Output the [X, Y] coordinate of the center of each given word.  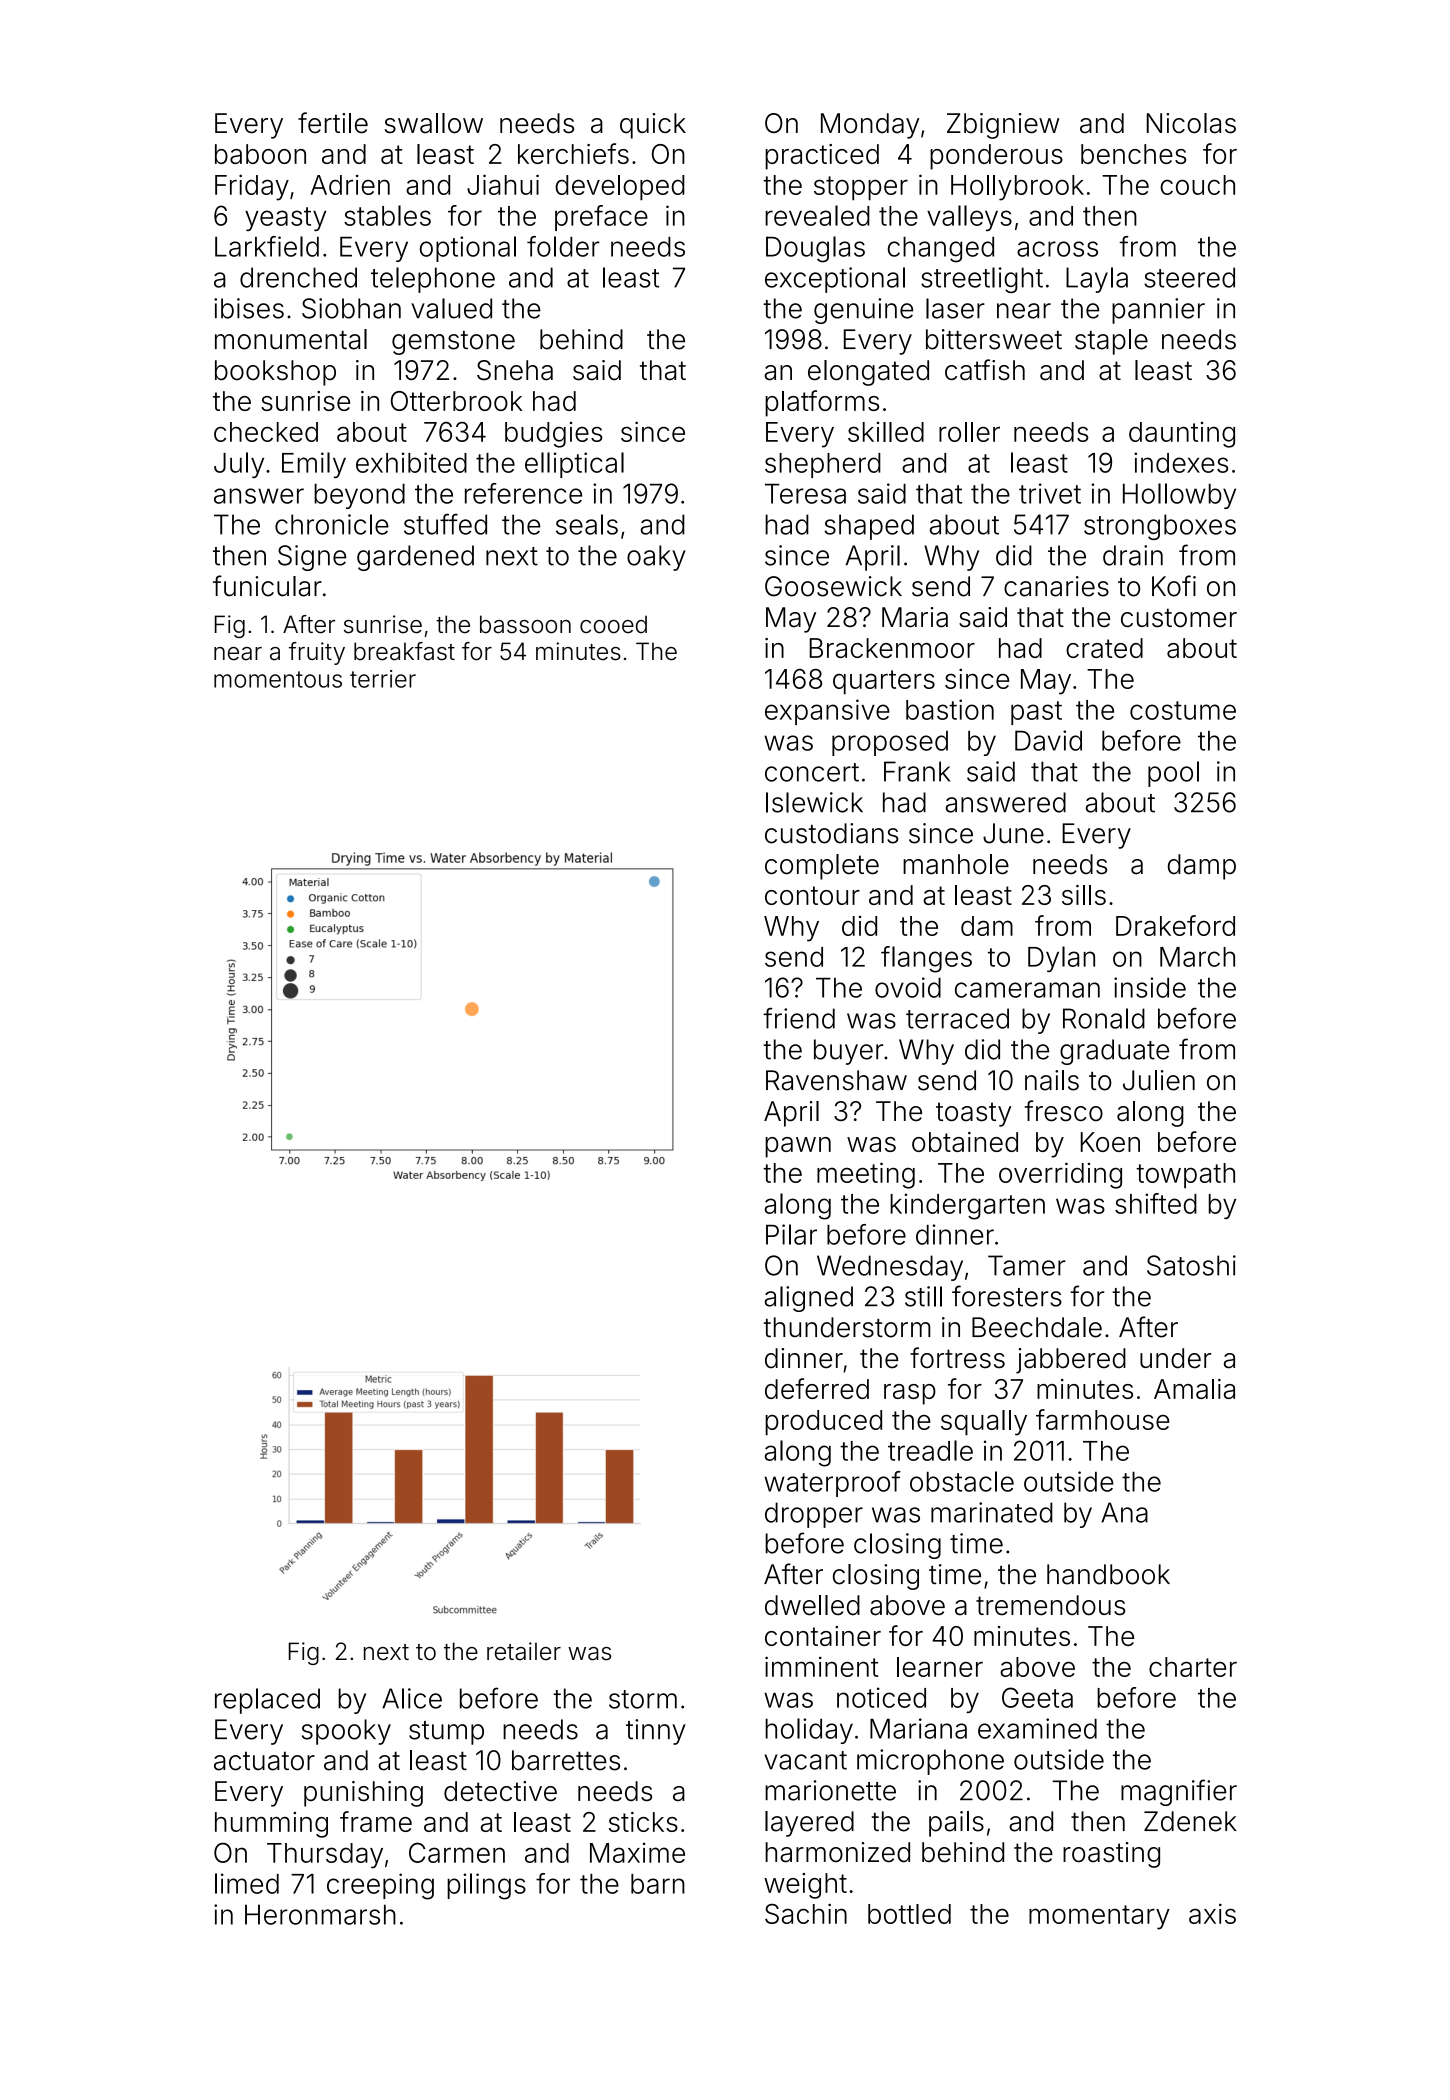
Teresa [805, 494]
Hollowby [1179, 496]
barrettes [566, 1760]
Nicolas [1191, 123]
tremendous [1050, 1605]
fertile [333, 123]
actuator [264, 1761]
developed [620, 187]
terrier [383, 679]
